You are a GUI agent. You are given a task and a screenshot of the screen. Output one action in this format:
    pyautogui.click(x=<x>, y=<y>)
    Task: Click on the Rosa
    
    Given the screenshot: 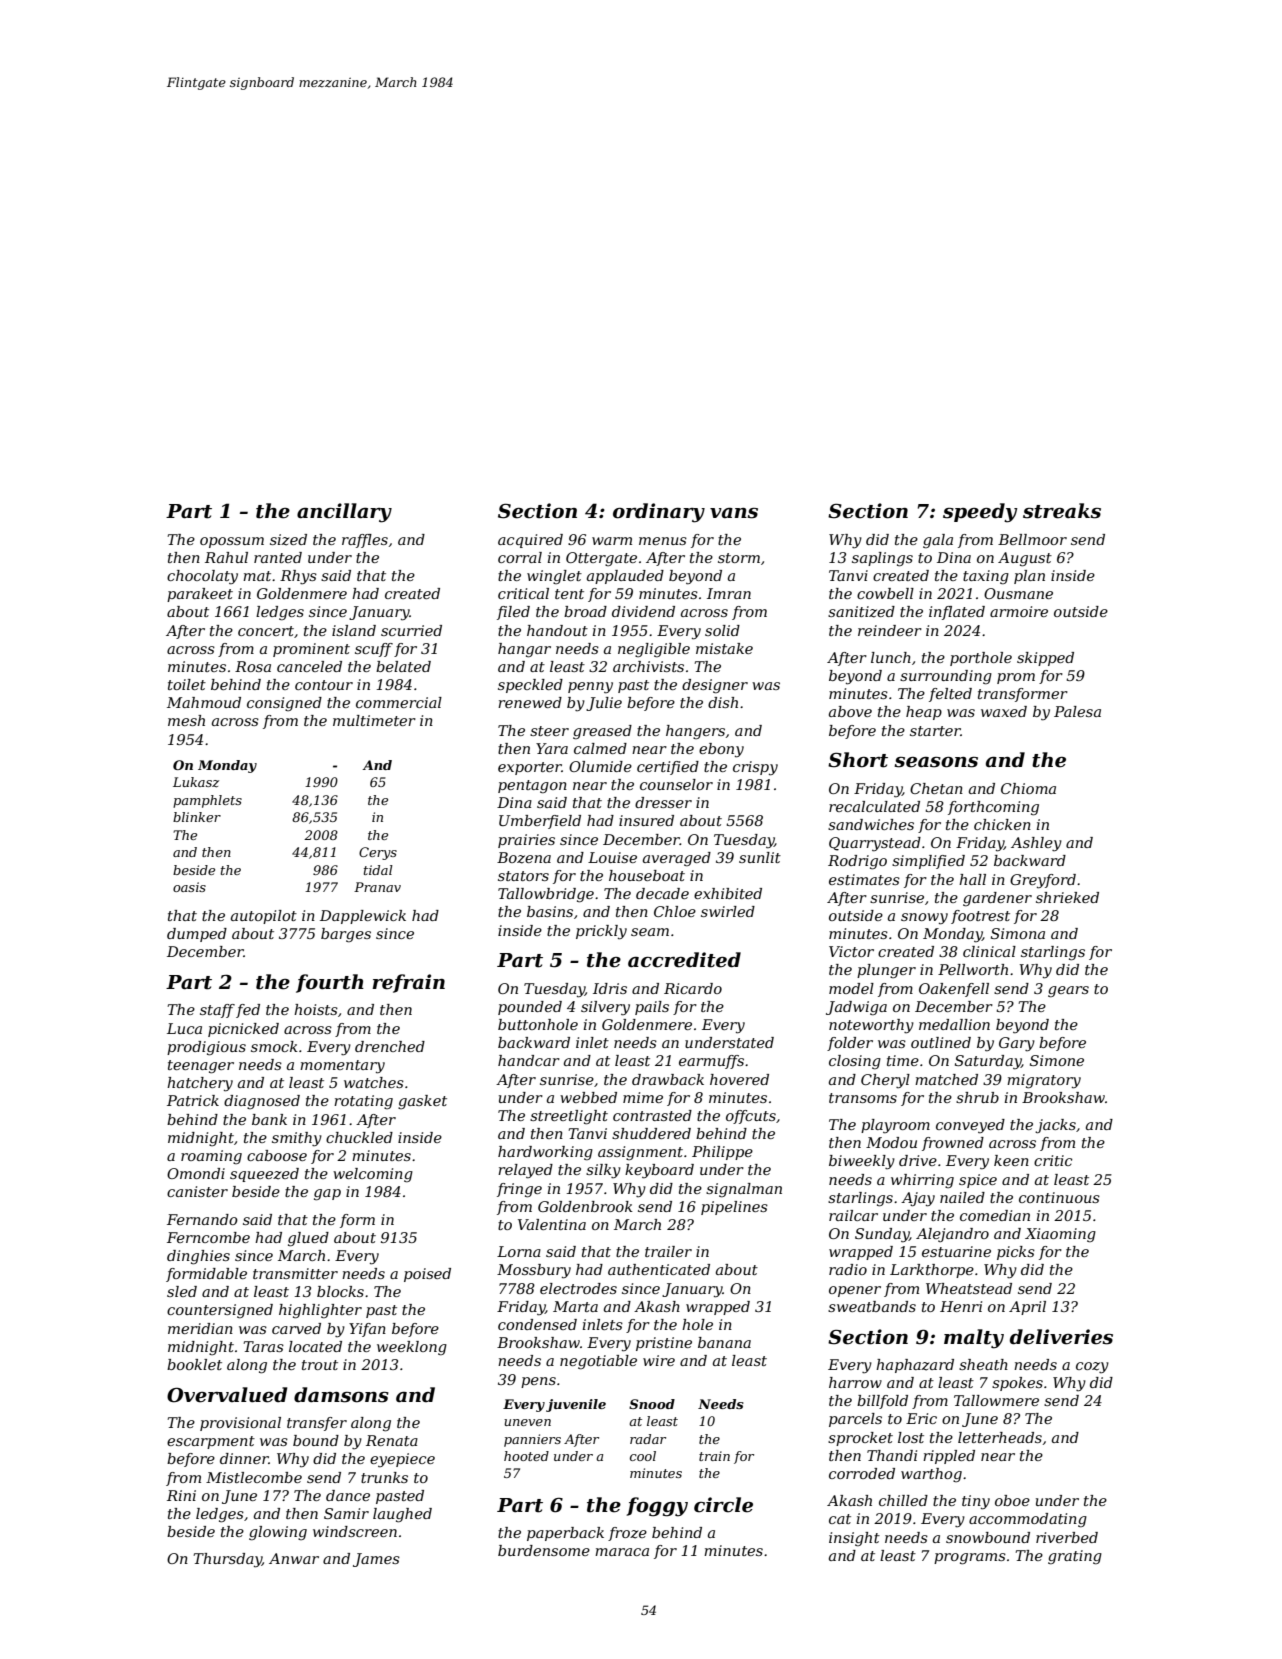 What is the action you would take?
    pyautogui.click(x=253, y=666)
